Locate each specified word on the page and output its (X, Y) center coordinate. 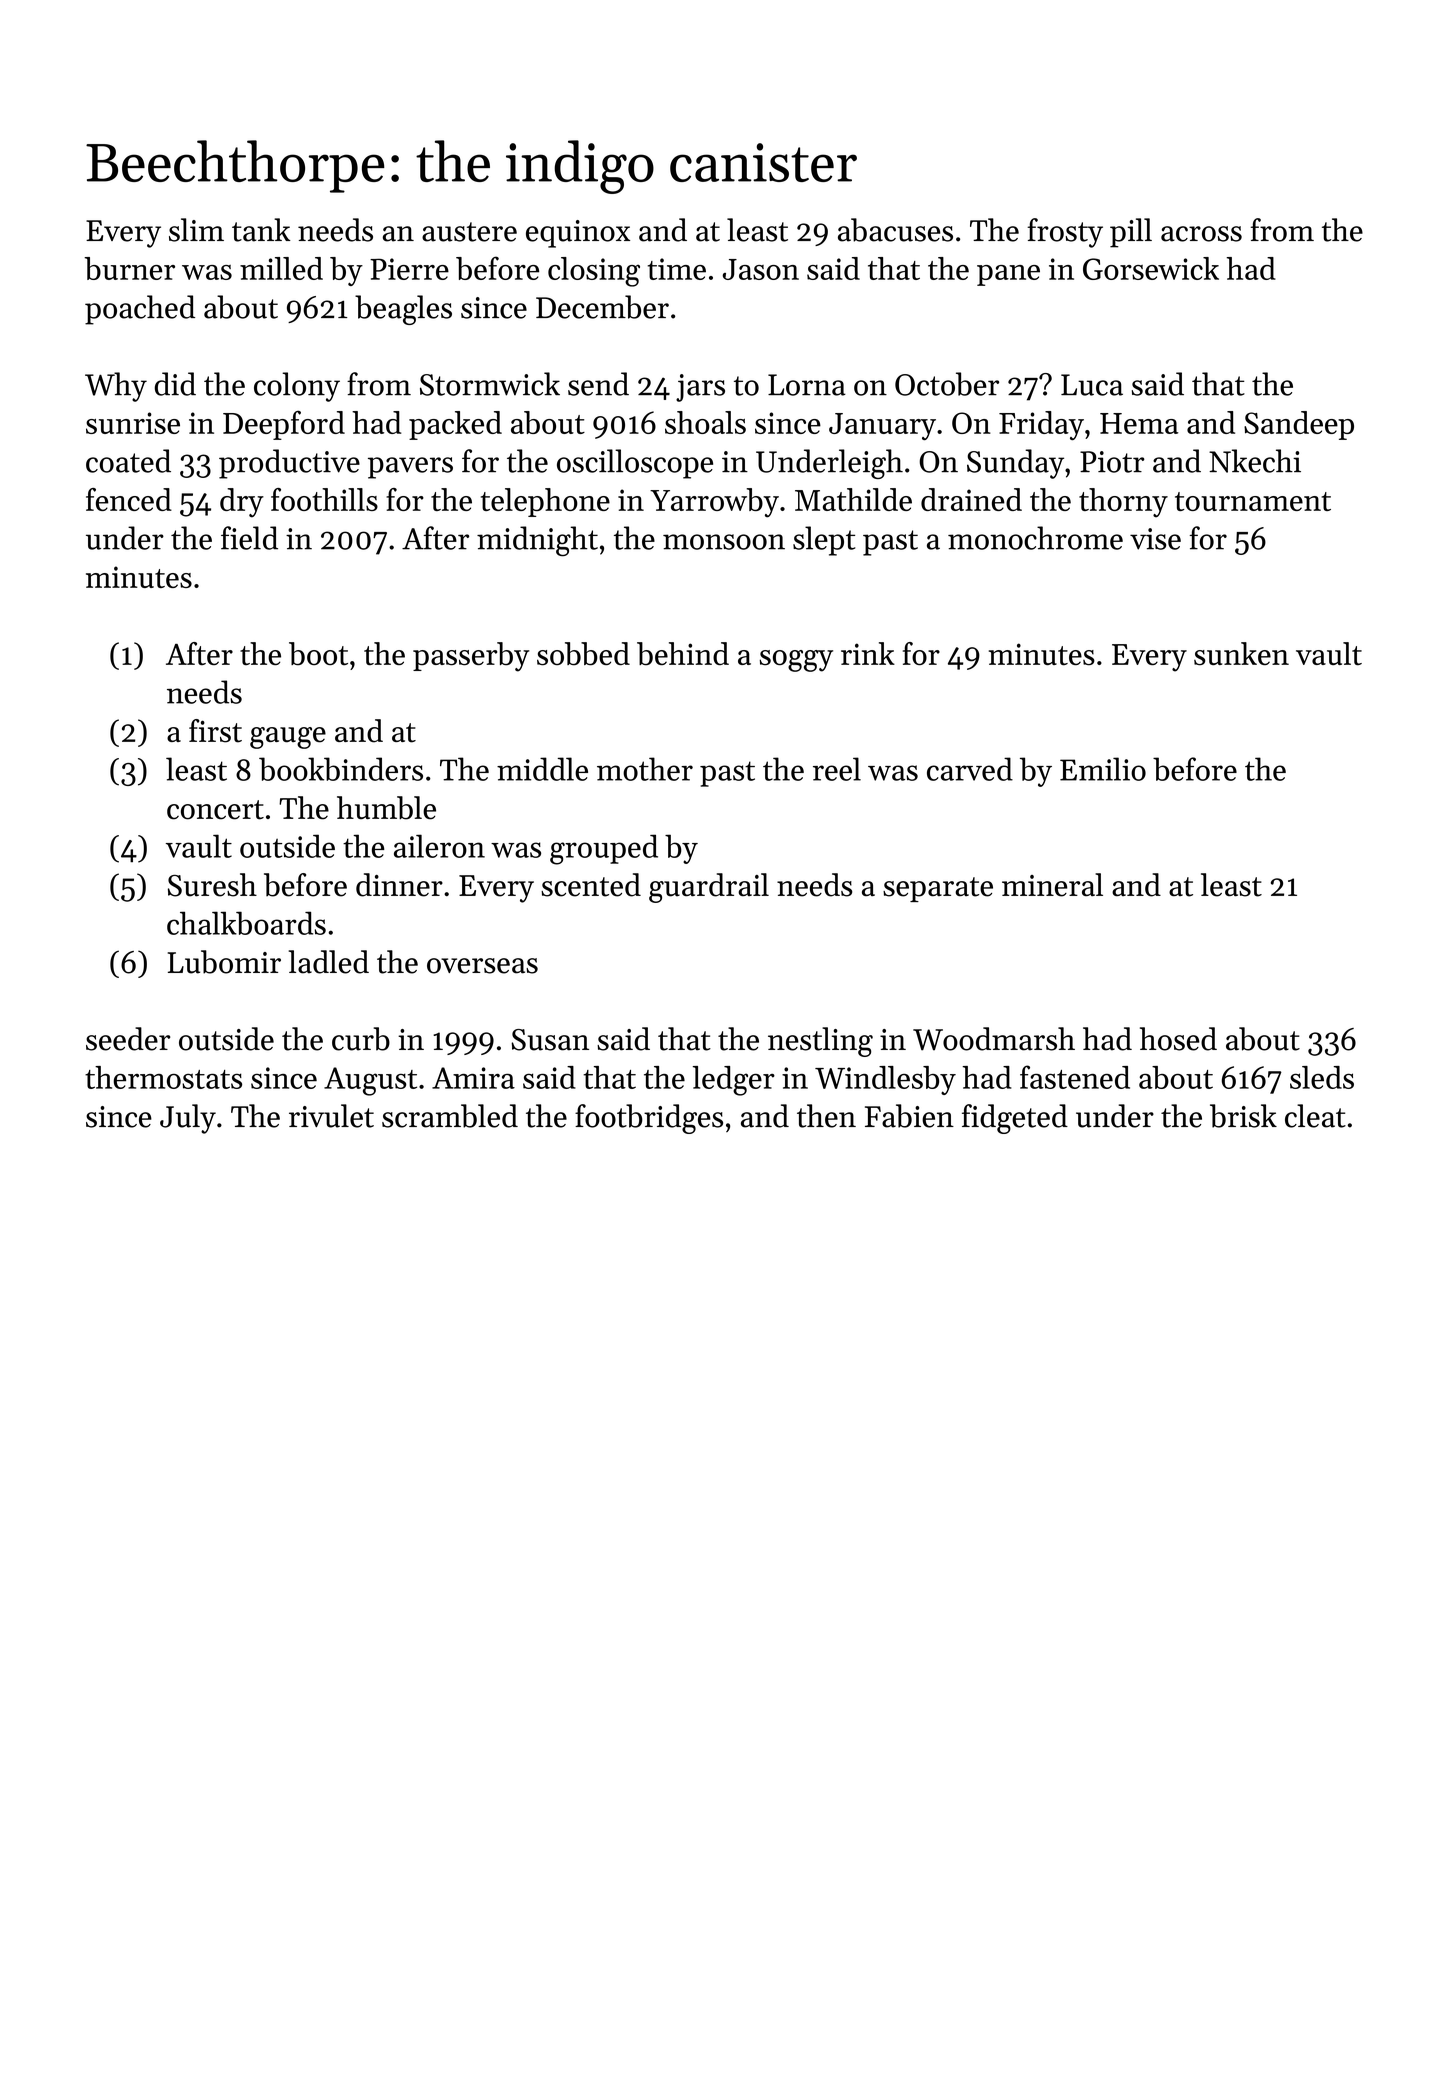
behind (683, 653)
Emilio (1103, 769)
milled (281, 268)
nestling (820, 1042)
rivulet (331, 1116)
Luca (1092, 385)
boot (318, 653)
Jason (760, 269)
